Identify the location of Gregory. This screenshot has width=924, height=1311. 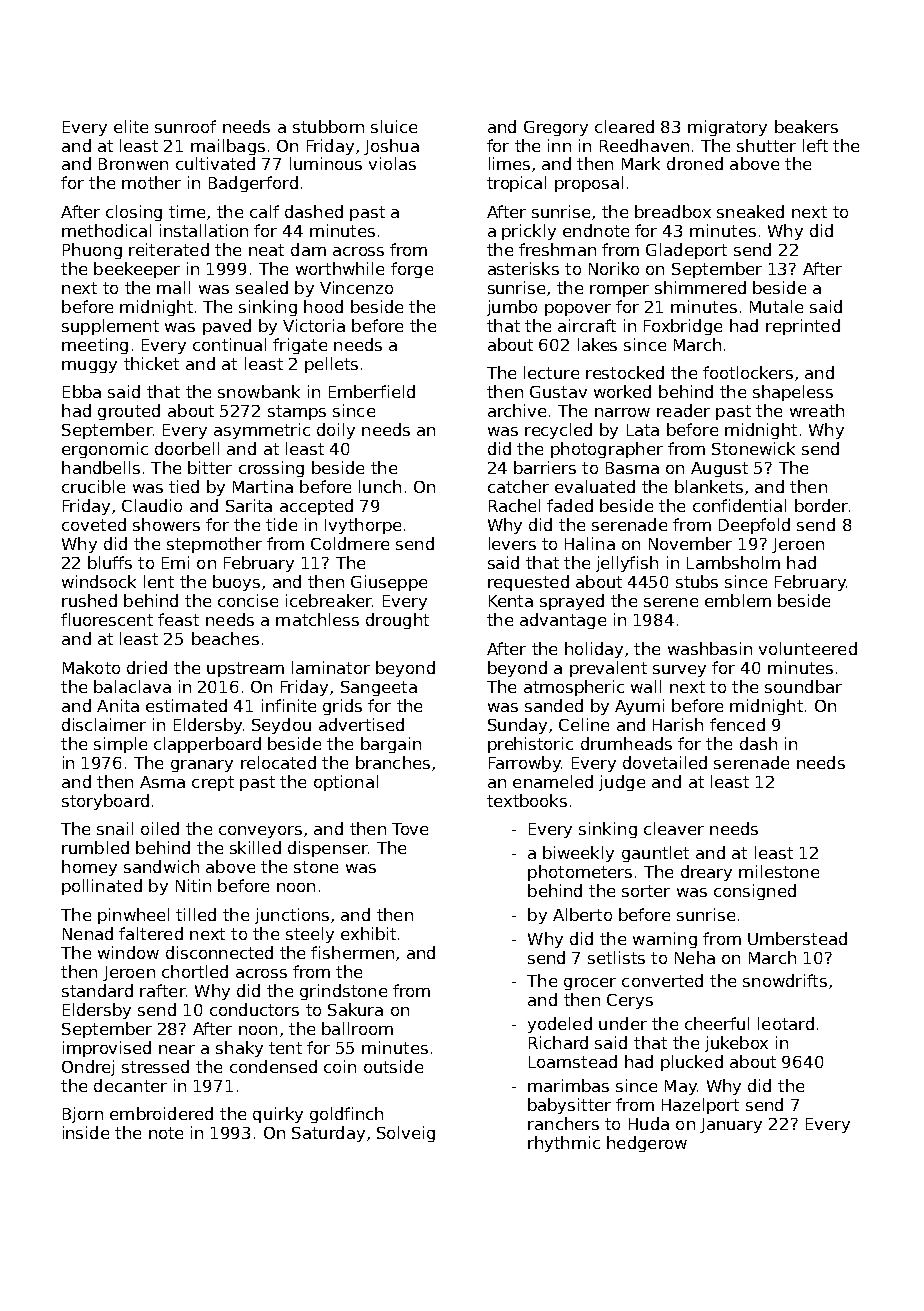
(556, 128).
